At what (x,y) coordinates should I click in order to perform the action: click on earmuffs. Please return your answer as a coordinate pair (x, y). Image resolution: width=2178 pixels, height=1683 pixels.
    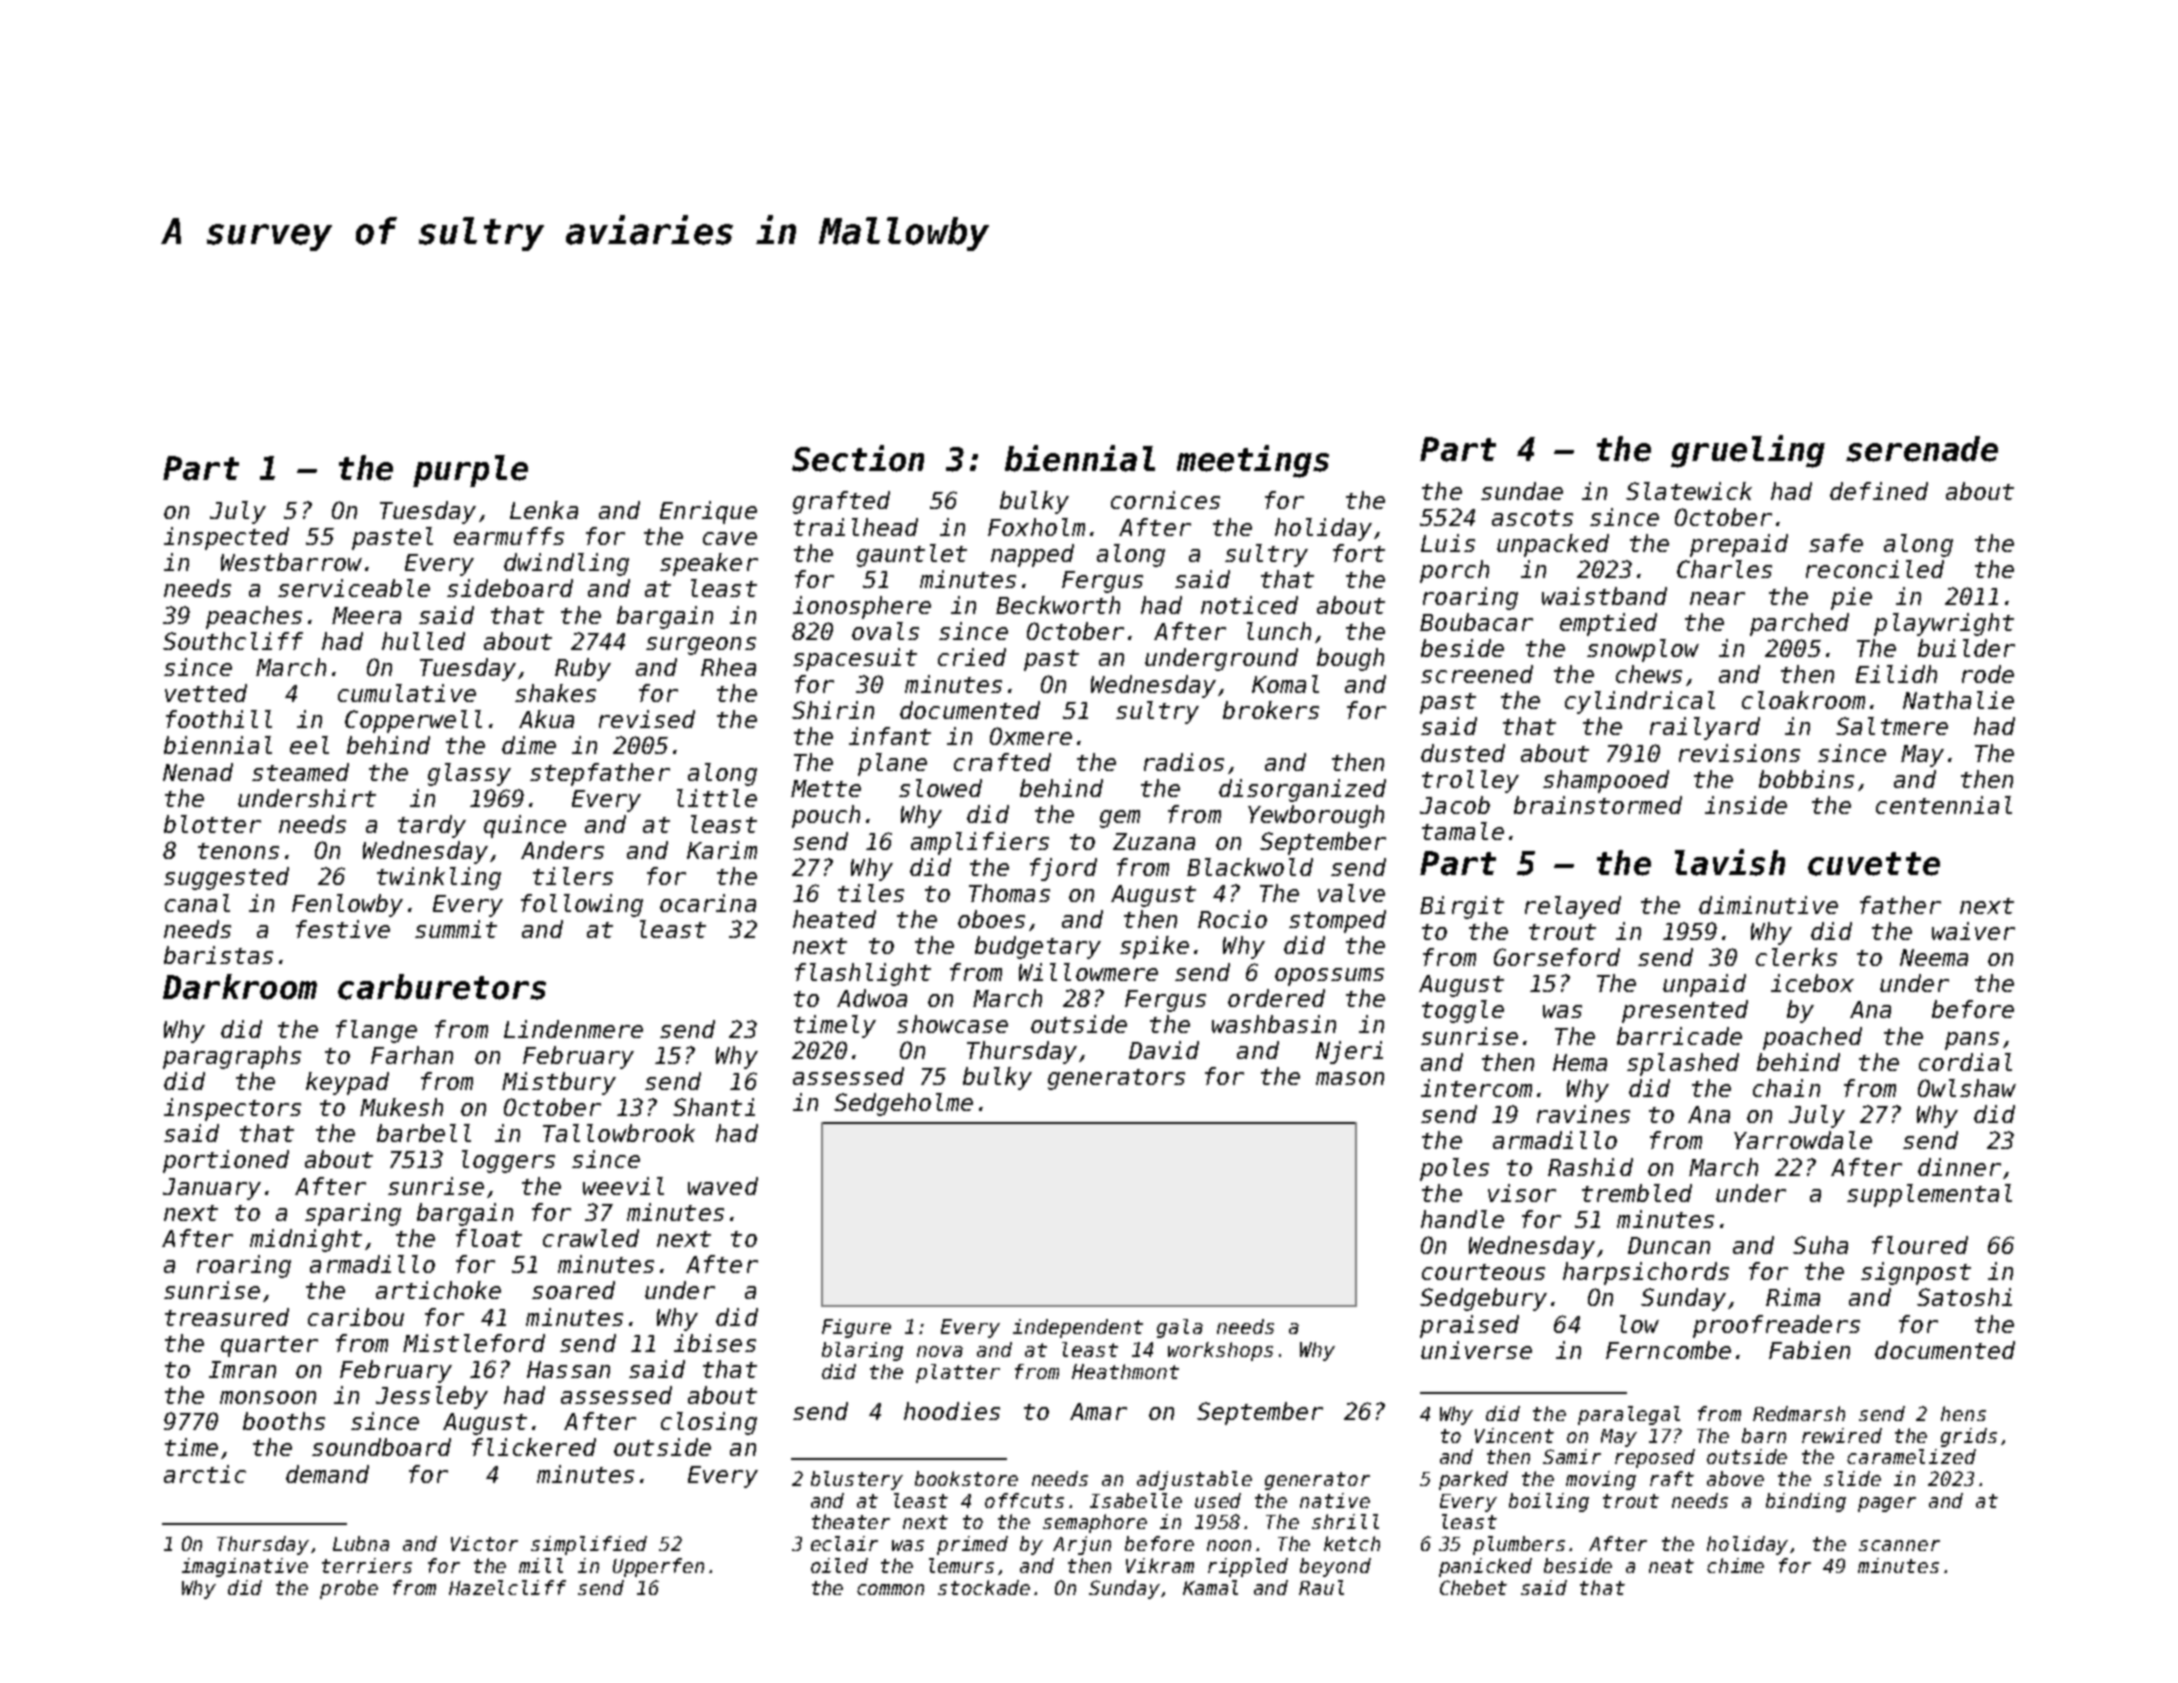
    Looking at the image, I should click on (509, 536).
